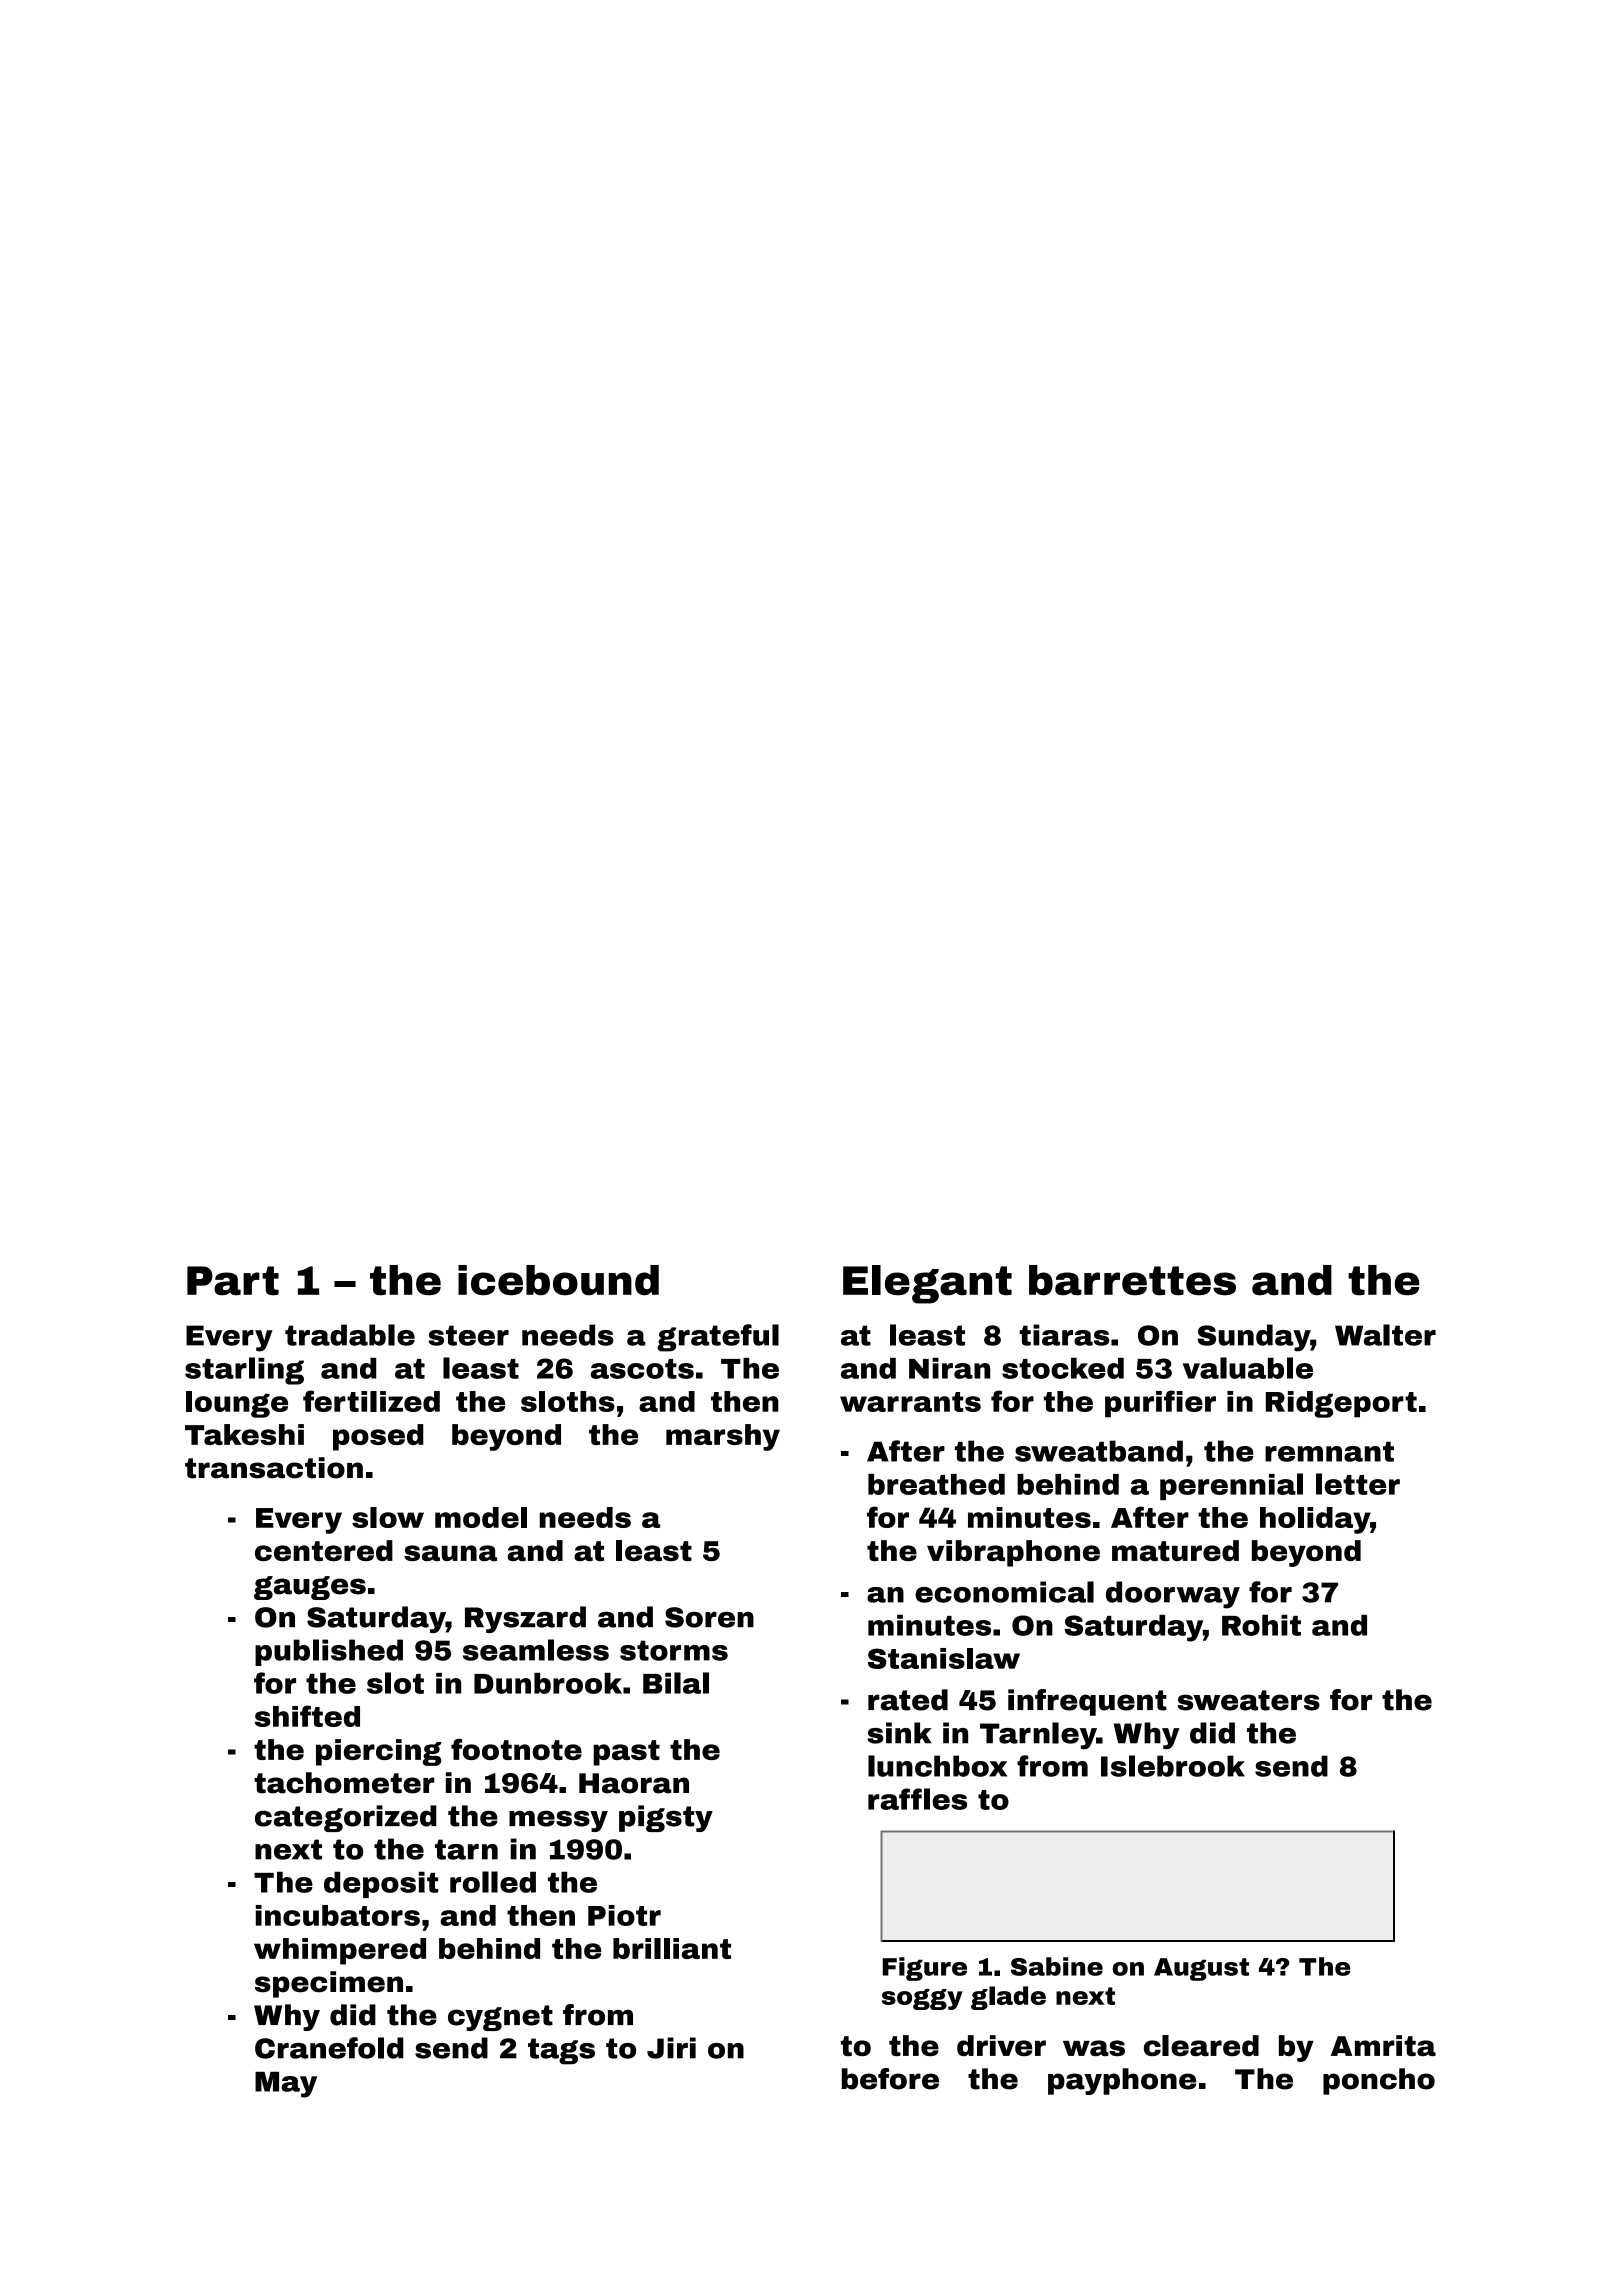 This document has width=1620, height=2292. I want to click on rated, so click(908, 1700).
